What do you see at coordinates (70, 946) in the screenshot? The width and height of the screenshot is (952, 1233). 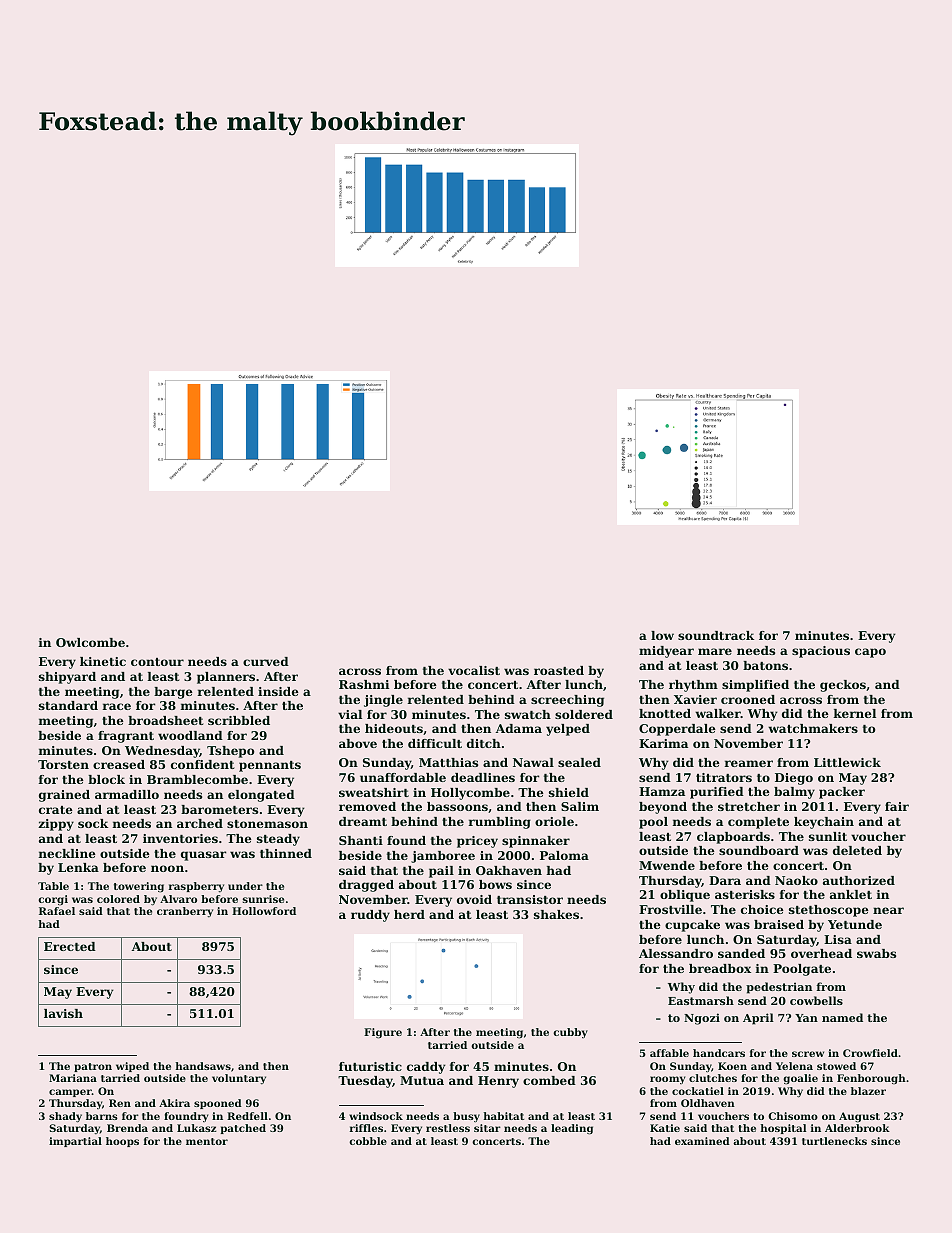 I see `Erected` at bounding box center [70, 946].
